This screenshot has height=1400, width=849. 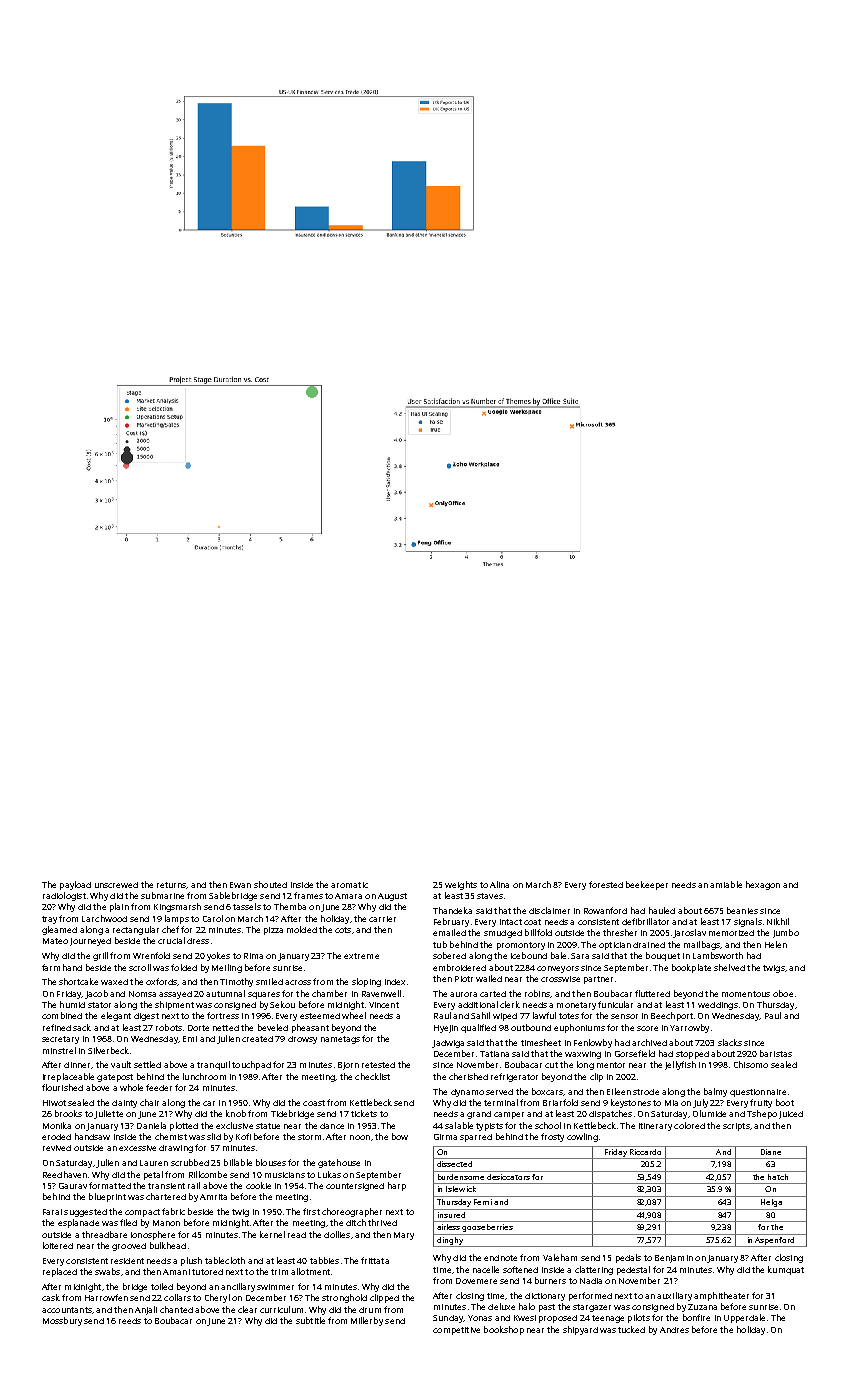 What do you see at coordinates (360, 1137) in the screenshot?
I see `noon` at bounding box center [360, 1137].
